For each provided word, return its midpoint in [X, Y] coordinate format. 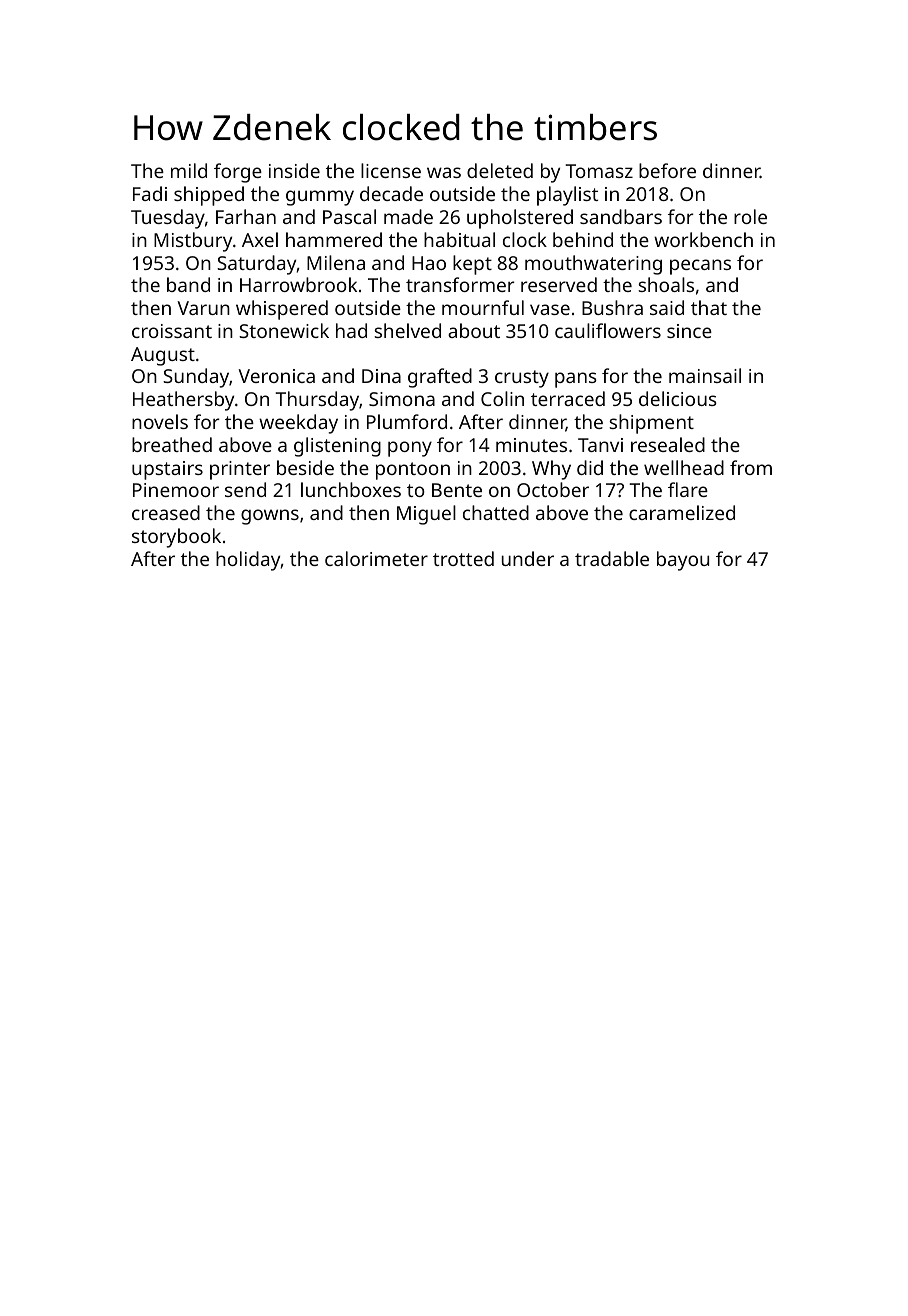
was [444, 172]
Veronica [276, 376]
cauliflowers [608, 330]
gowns [270, 517]
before [667, 170]
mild [189, 170]
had [351, 330]
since [689, 331]
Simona [402, 399]
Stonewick [284, 330]
